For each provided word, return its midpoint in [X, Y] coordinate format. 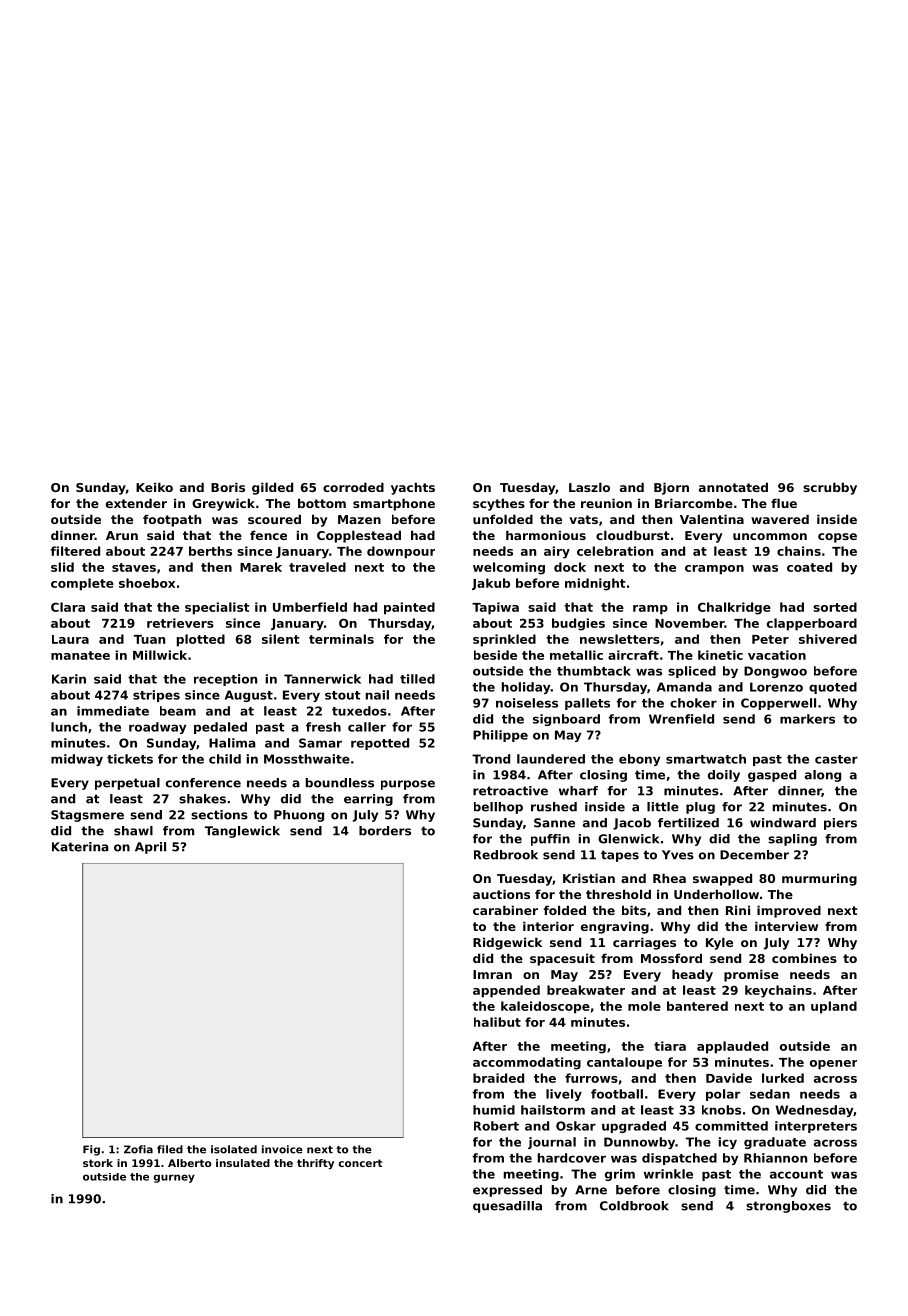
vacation [777, 655]
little [663, 807]
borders [385, 831]
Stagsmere [87, 816]
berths [210, 551]
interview [786, 926]
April [150, 848]
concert [360, 1163]
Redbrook [506, 855]
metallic [576, 655]
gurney [174, 1178]
